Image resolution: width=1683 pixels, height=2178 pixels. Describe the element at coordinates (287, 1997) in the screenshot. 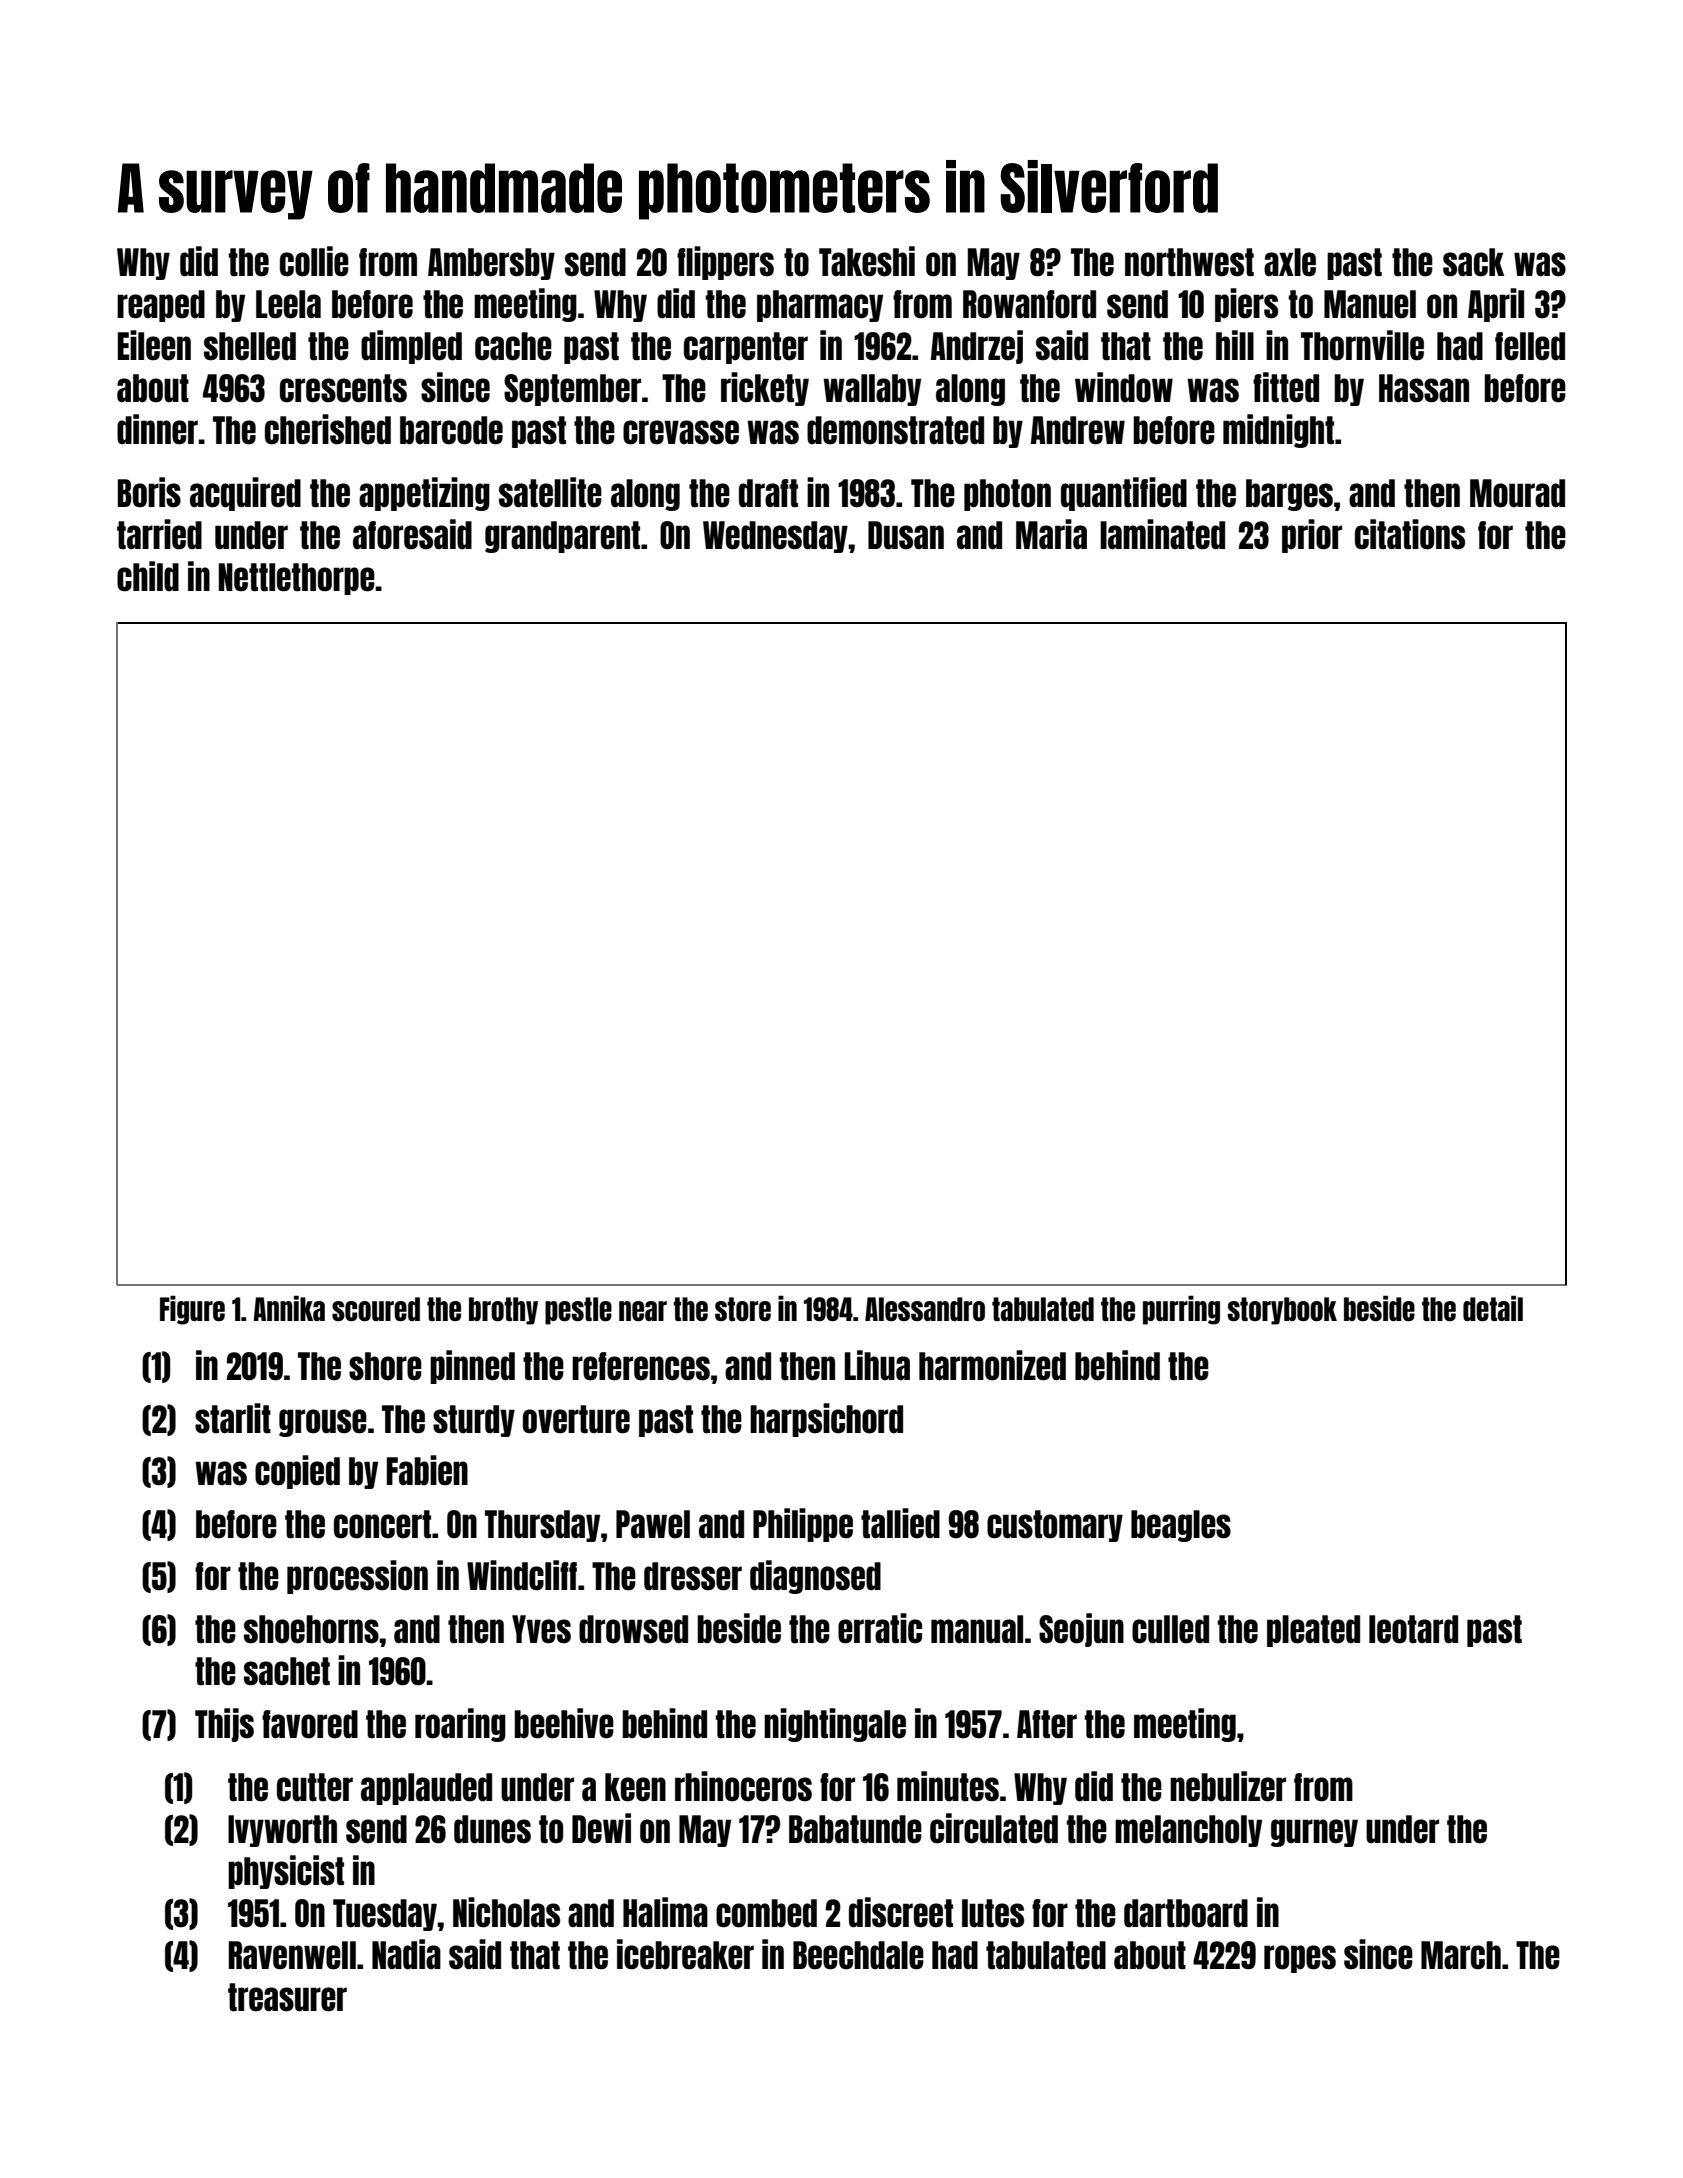

I see `treasurer` at that location.
